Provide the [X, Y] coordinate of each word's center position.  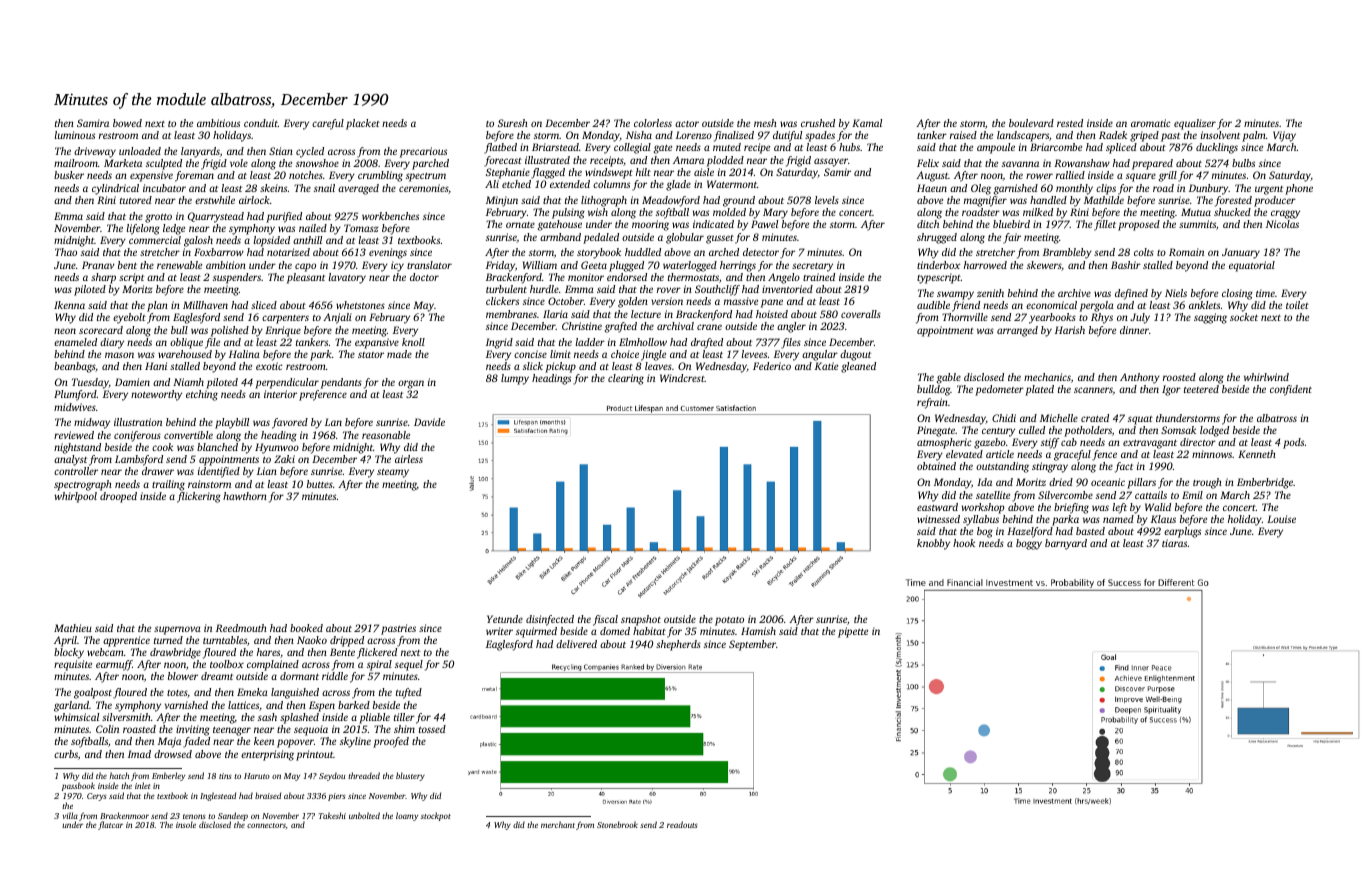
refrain [932, 403]
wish [598, 212]
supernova [177, 630]
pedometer [999, 390]
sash [267, 717]
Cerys [97, 797]
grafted [621, 327]
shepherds [678, 645]
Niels [1176, 293]
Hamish [758, 631]
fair [1012, 238]
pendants [341, 383]
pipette [853, 632]
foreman [194, 176]
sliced [264, 305]
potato [729, 621]
